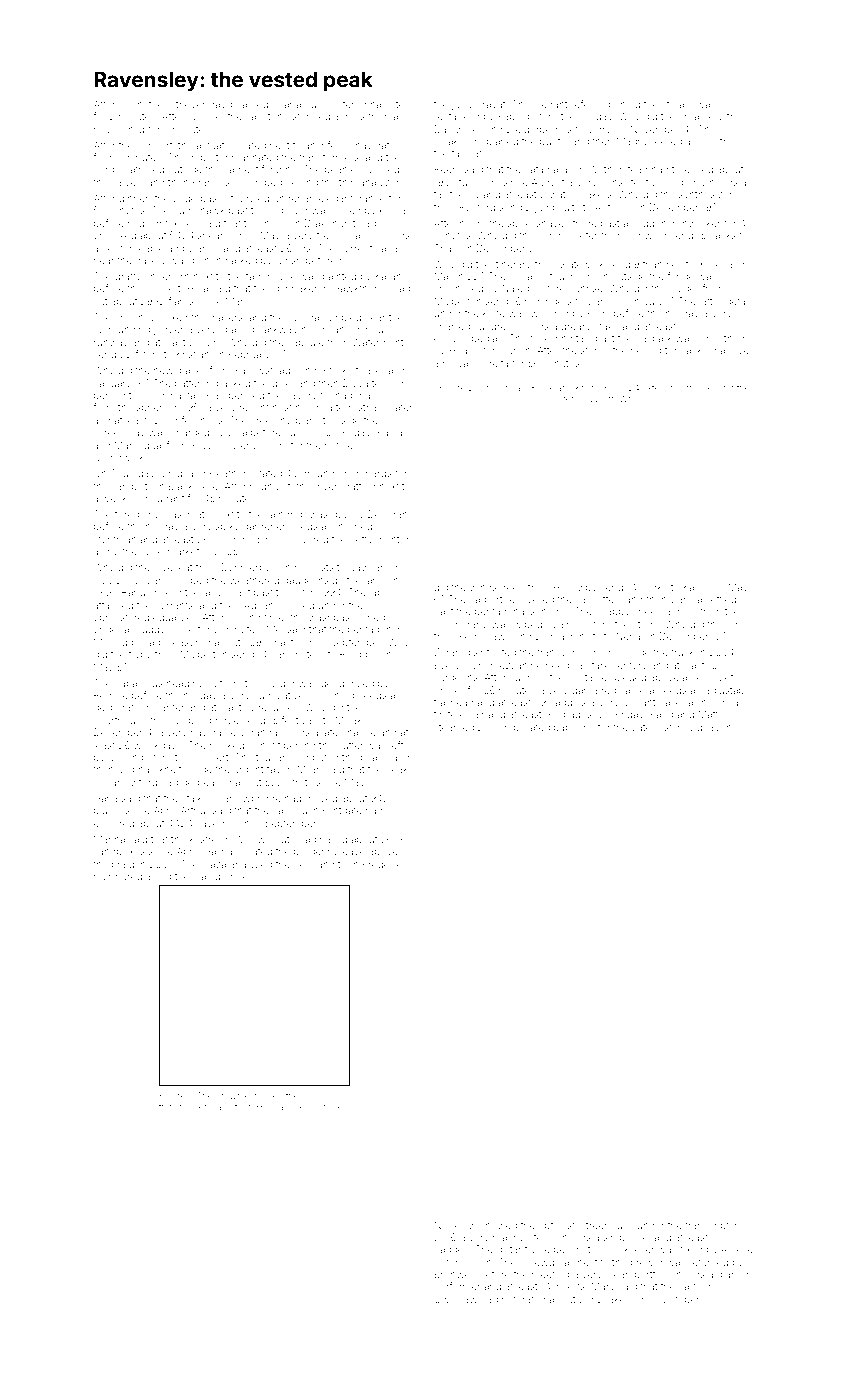 This document has width=849, height=1400. Describe the element at coordinates (227, 527) in the document. I see `spiky` at that location.
